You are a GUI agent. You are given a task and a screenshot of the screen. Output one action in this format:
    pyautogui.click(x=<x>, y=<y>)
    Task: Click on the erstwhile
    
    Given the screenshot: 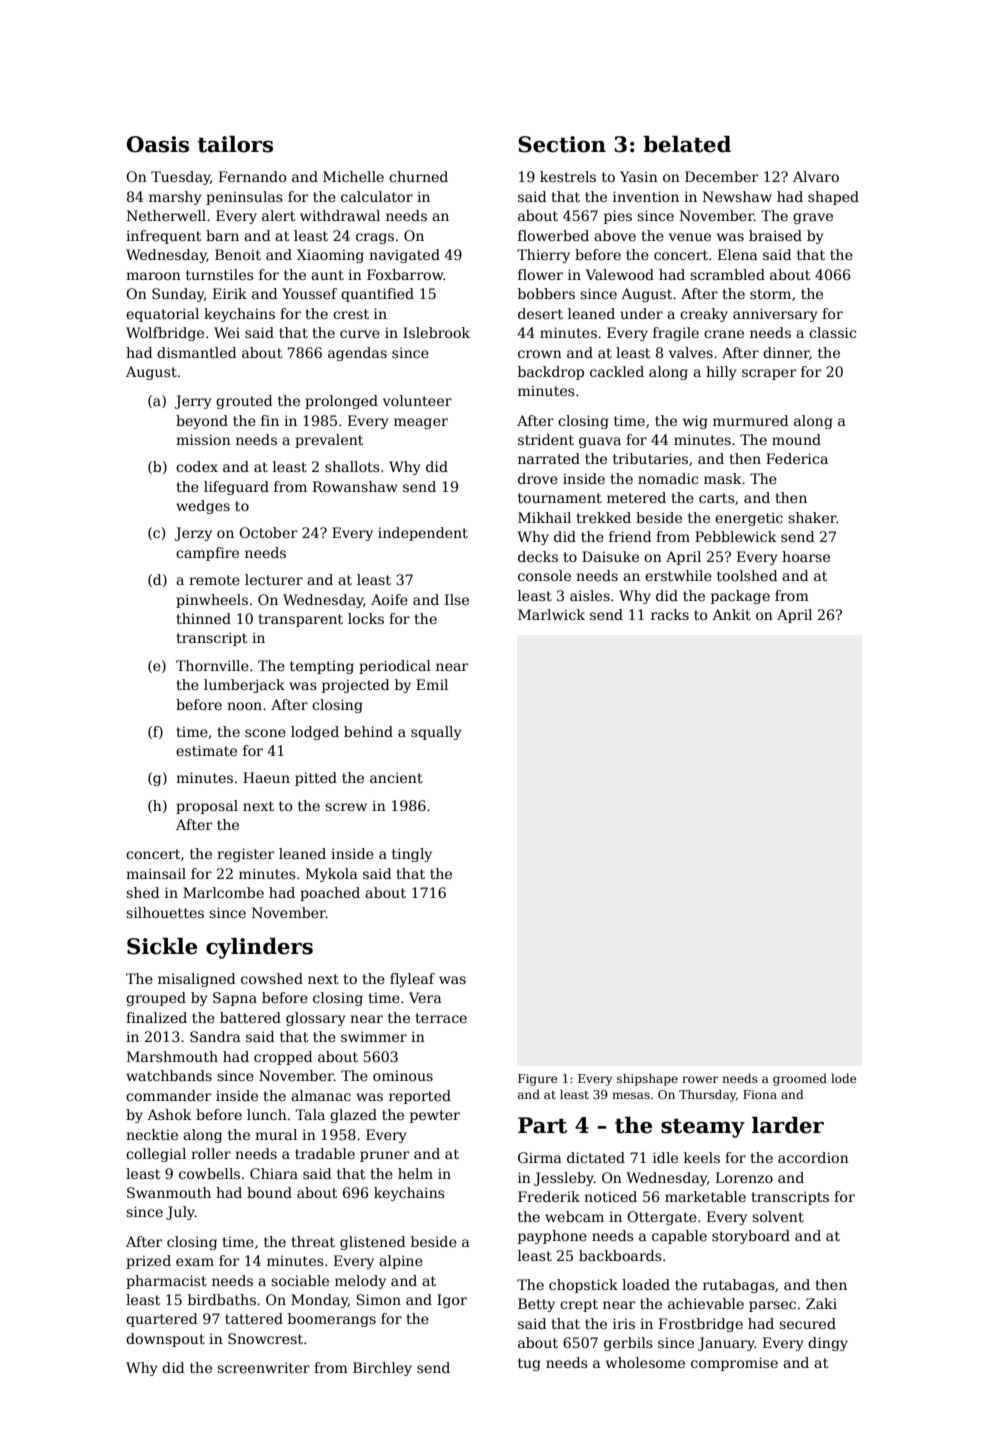 What is the action you would take?
    pyautogui.click(x=678, y=575)
